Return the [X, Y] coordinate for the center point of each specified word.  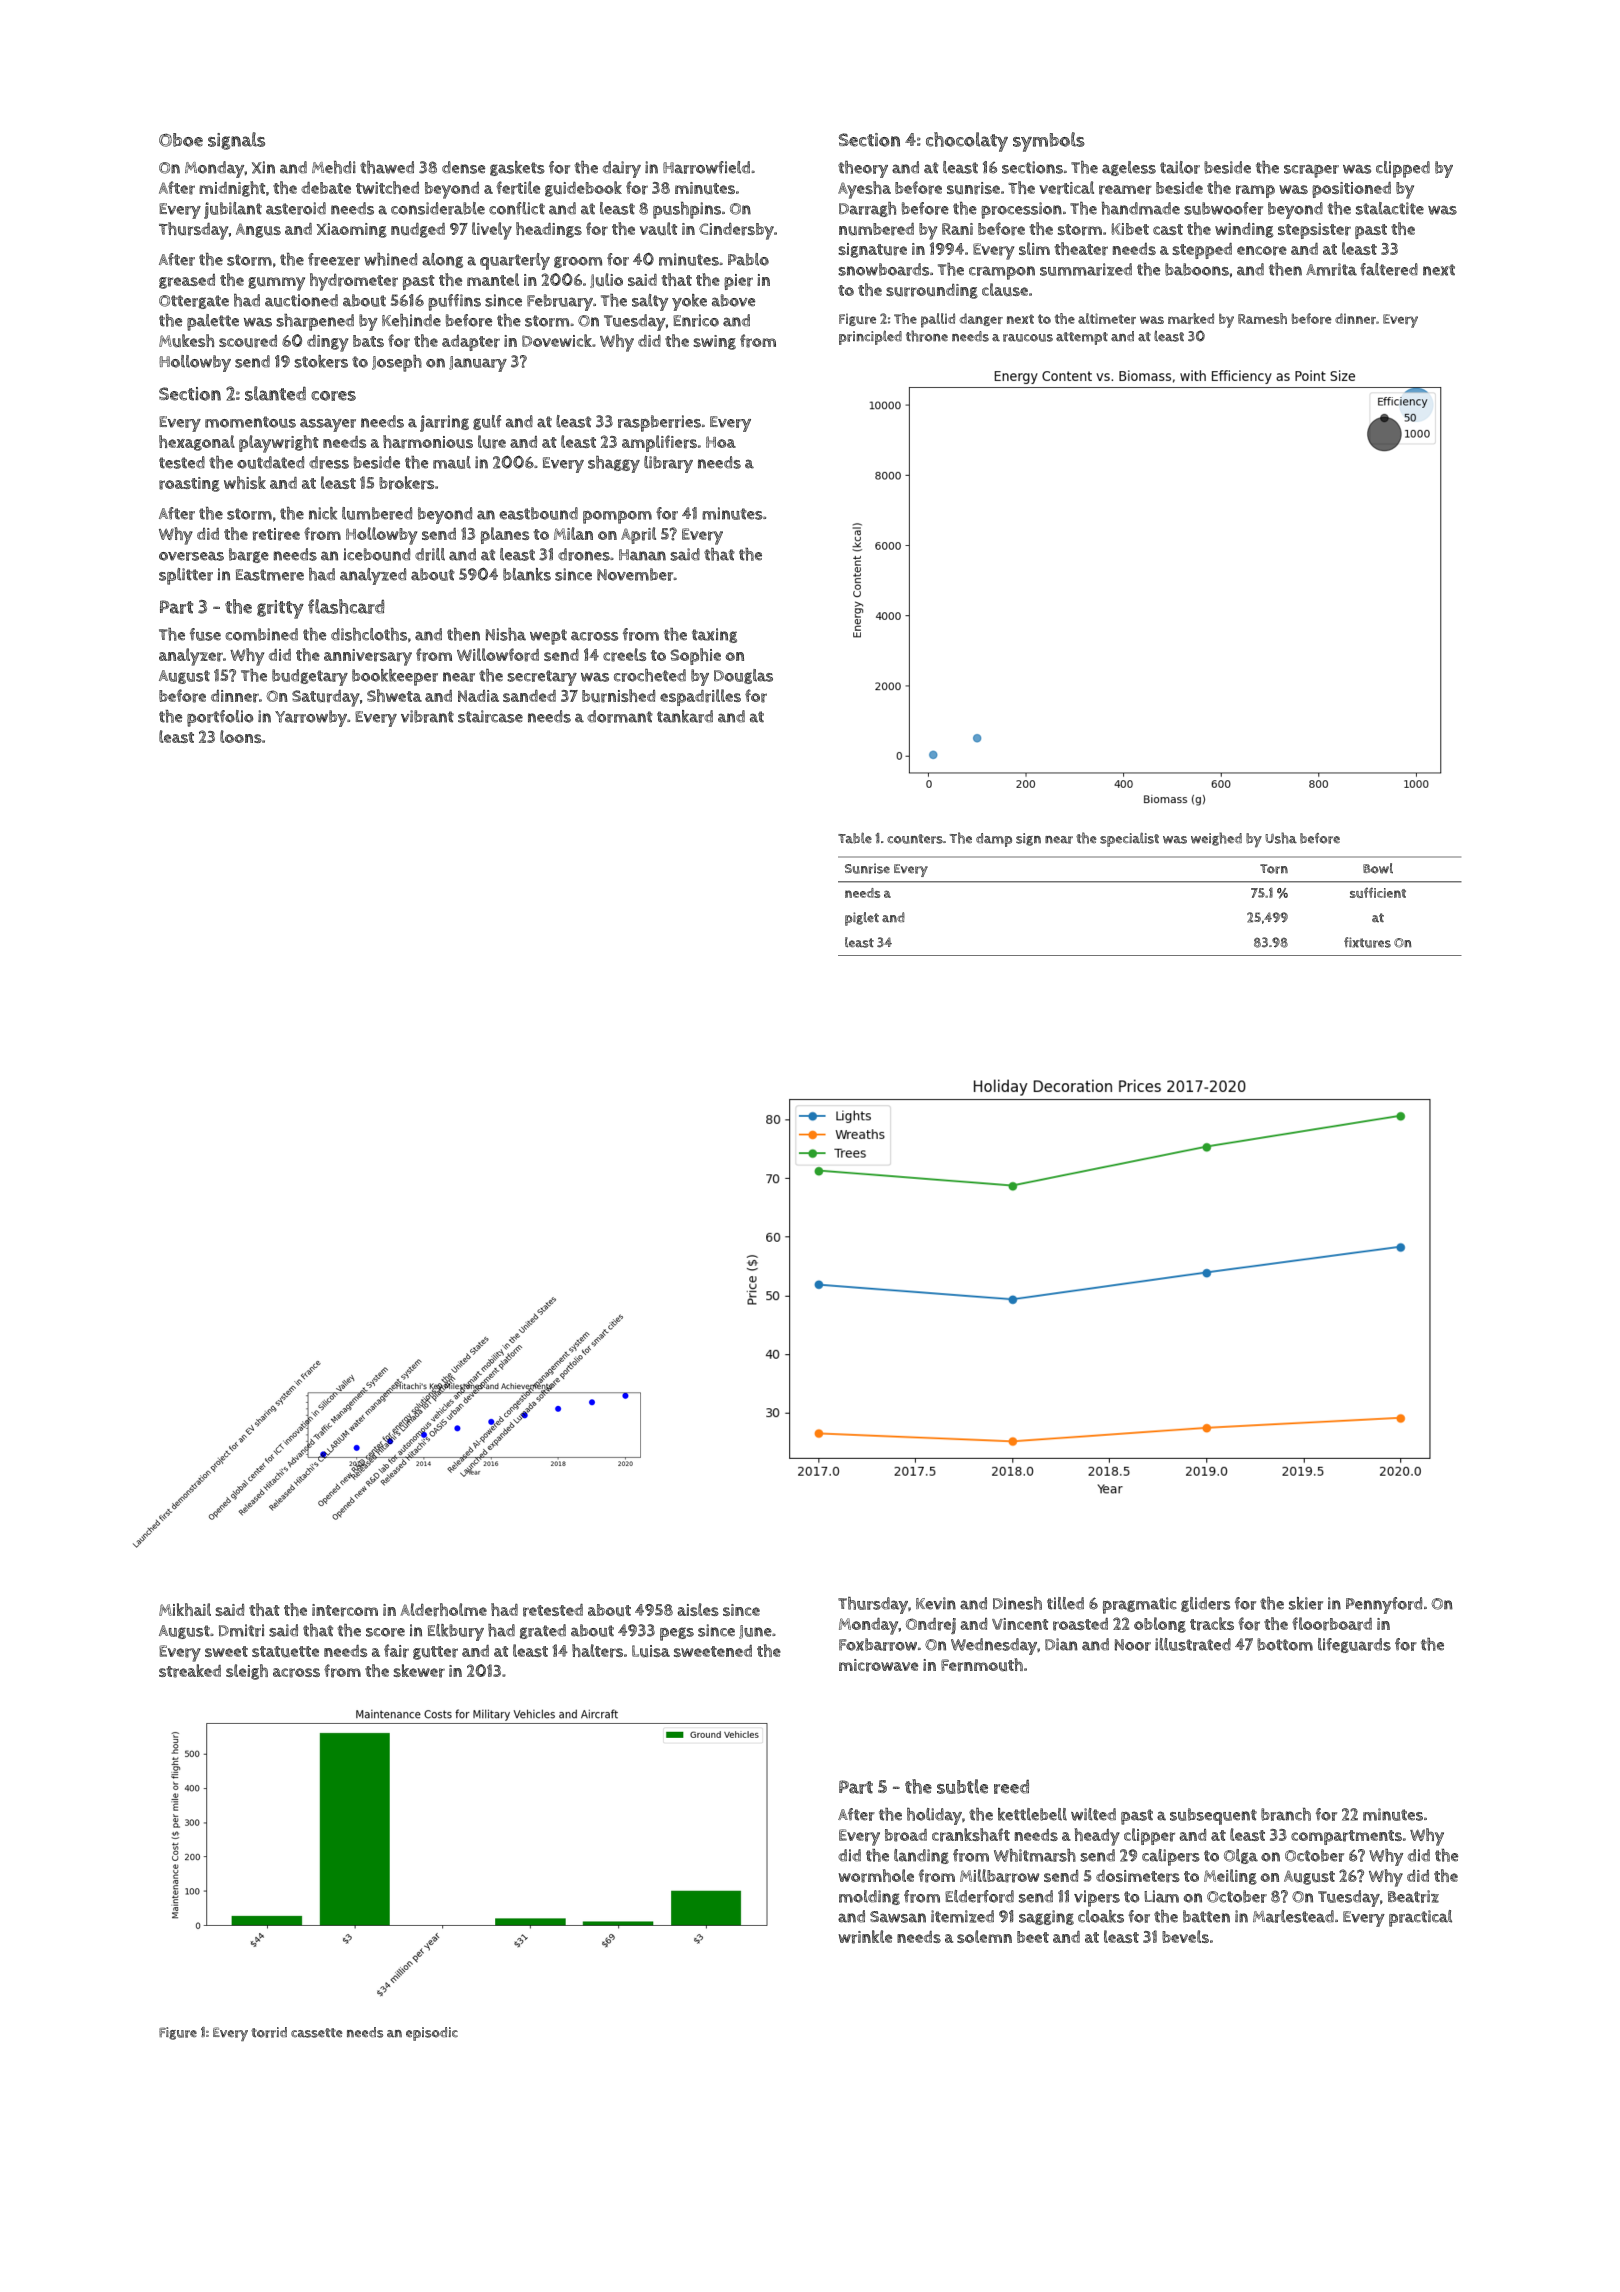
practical [1420, 1918]
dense [463, 167]
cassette [316, 2033]
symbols [1049, 142]
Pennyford [1384, 1605]
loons [241, 736]
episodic [432, 2034]
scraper [1311, 171]
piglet [862, 919]
